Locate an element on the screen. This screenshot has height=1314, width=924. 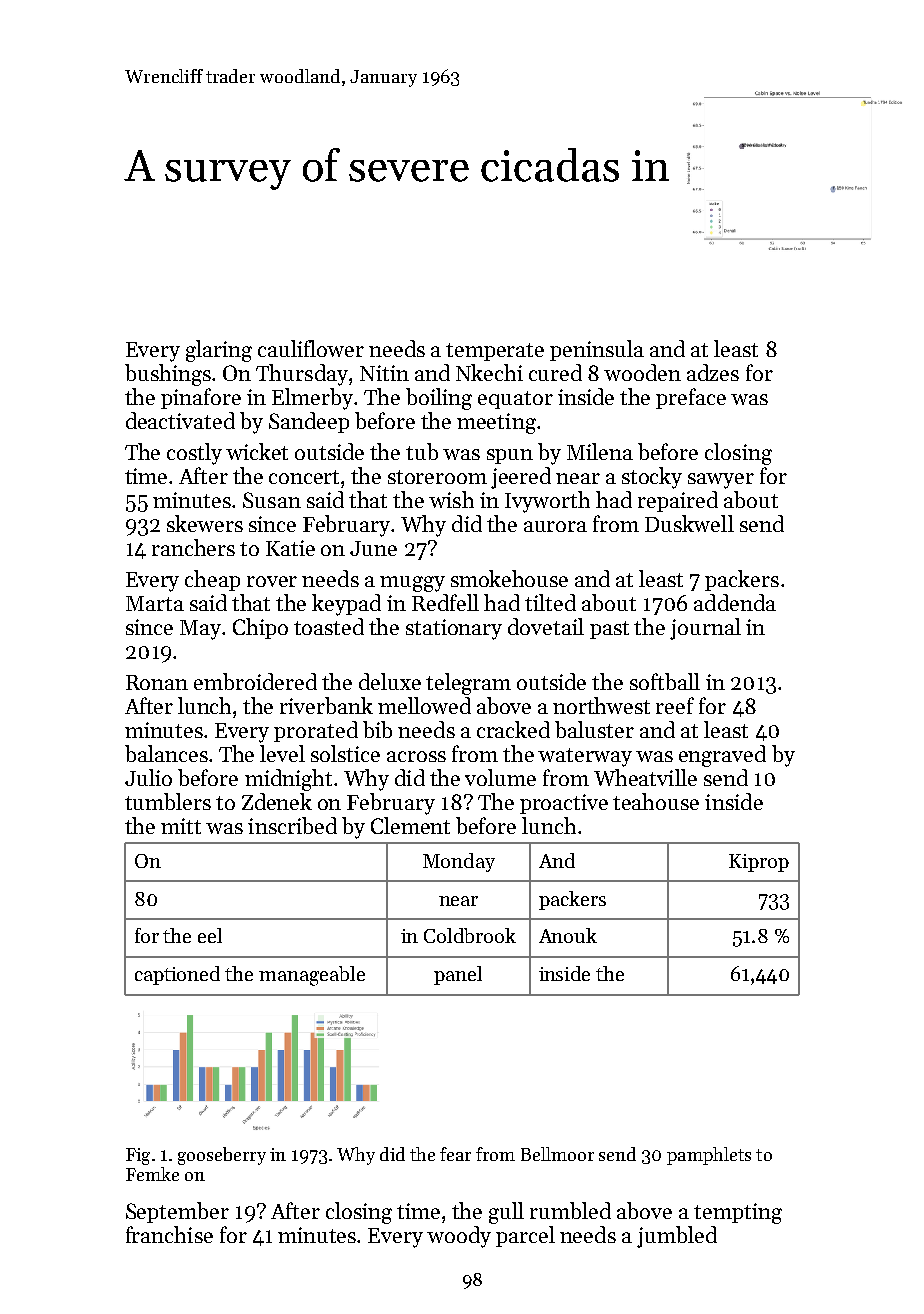
wooden is located at coordinates (642, 372).
